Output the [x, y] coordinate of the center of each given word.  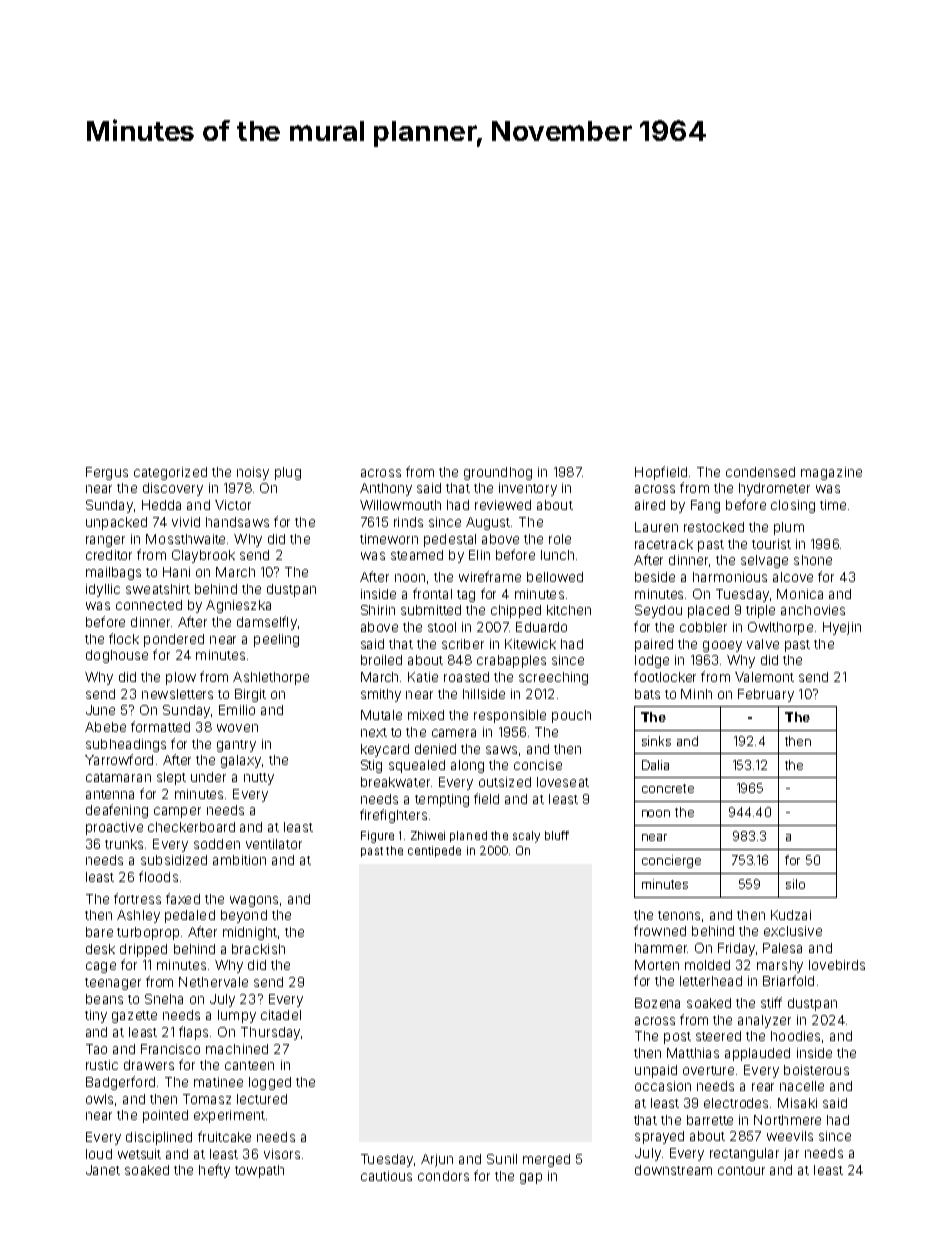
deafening [117, 811]
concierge [671, 861]
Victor [233, 505]
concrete [668, 788]
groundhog [498, 473]
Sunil [502, 1159]
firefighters [393, 816]
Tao [96, 1049]
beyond [244, 916]
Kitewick [530, 644]
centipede [434, 851]
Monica [800, 594]
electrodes [737, 1103]
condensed [760, 472]
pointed [165, 1116]
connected [149, 605]
